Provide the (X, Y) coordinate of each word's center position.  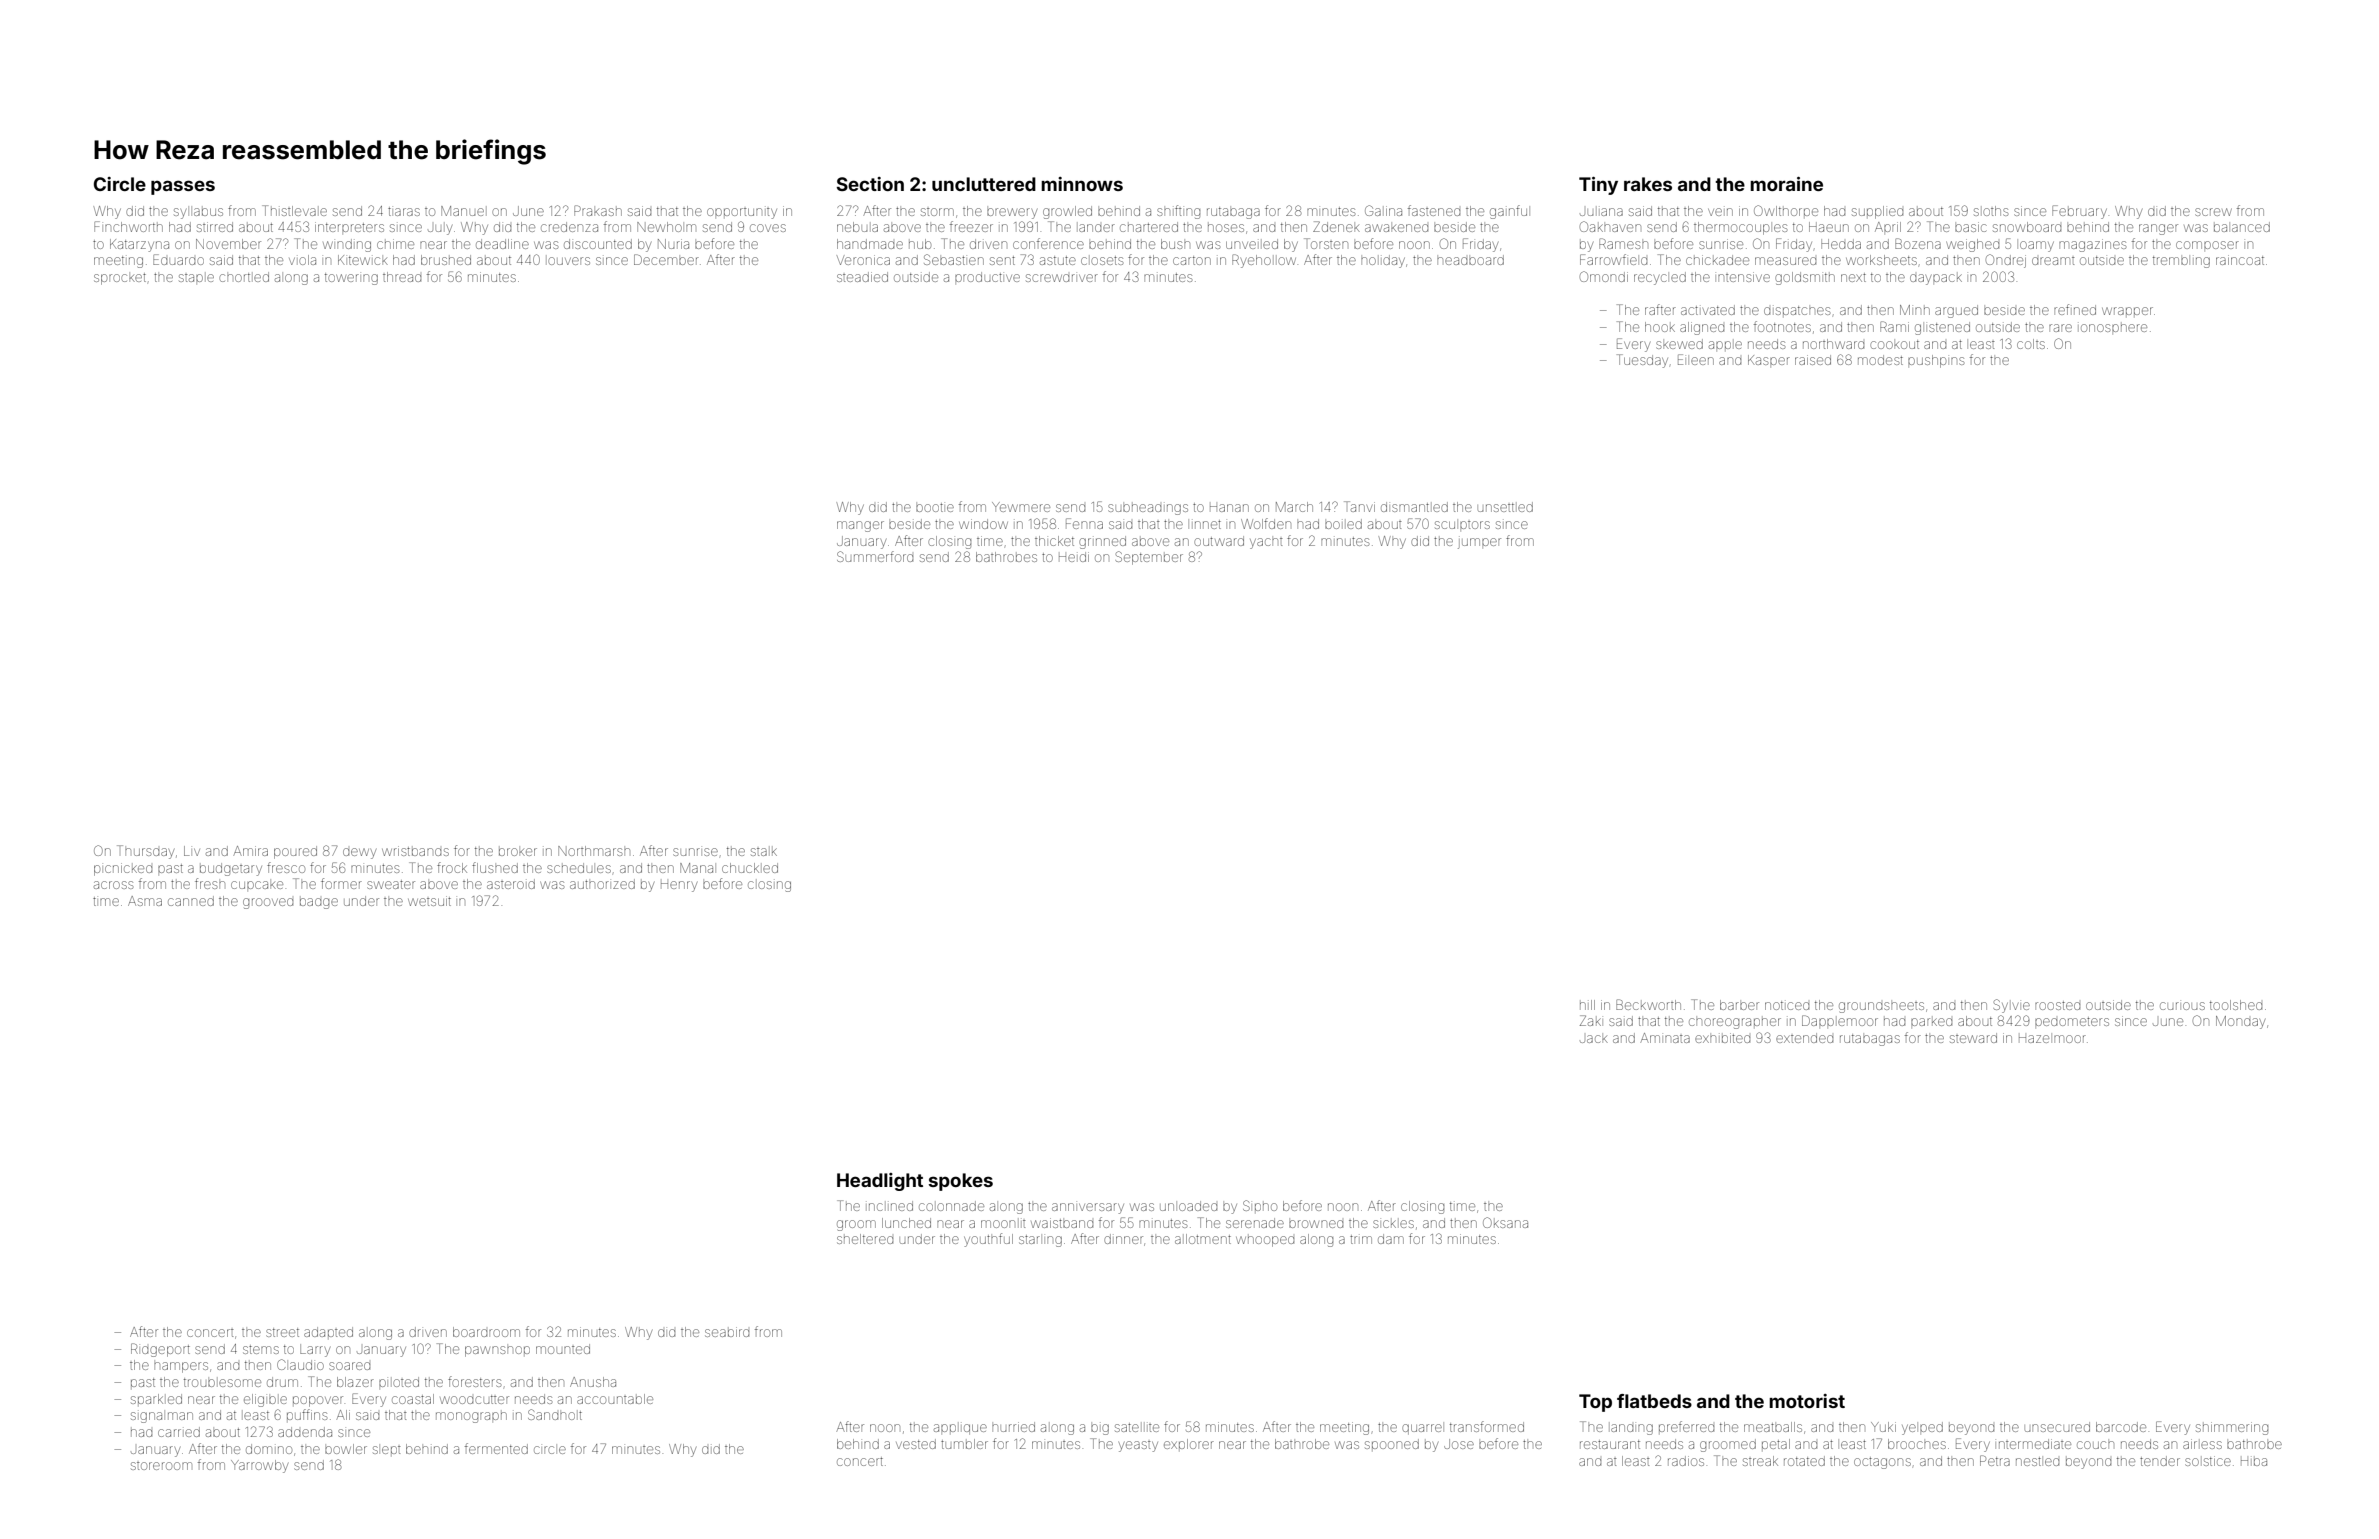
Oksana (1505, 1222)
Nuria (673, 244)
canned (191, 901)
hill (1587, 1005)
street (282, 1332)
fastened (1434, 210)
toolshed (2236, 1005)
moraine (1786, 184)
